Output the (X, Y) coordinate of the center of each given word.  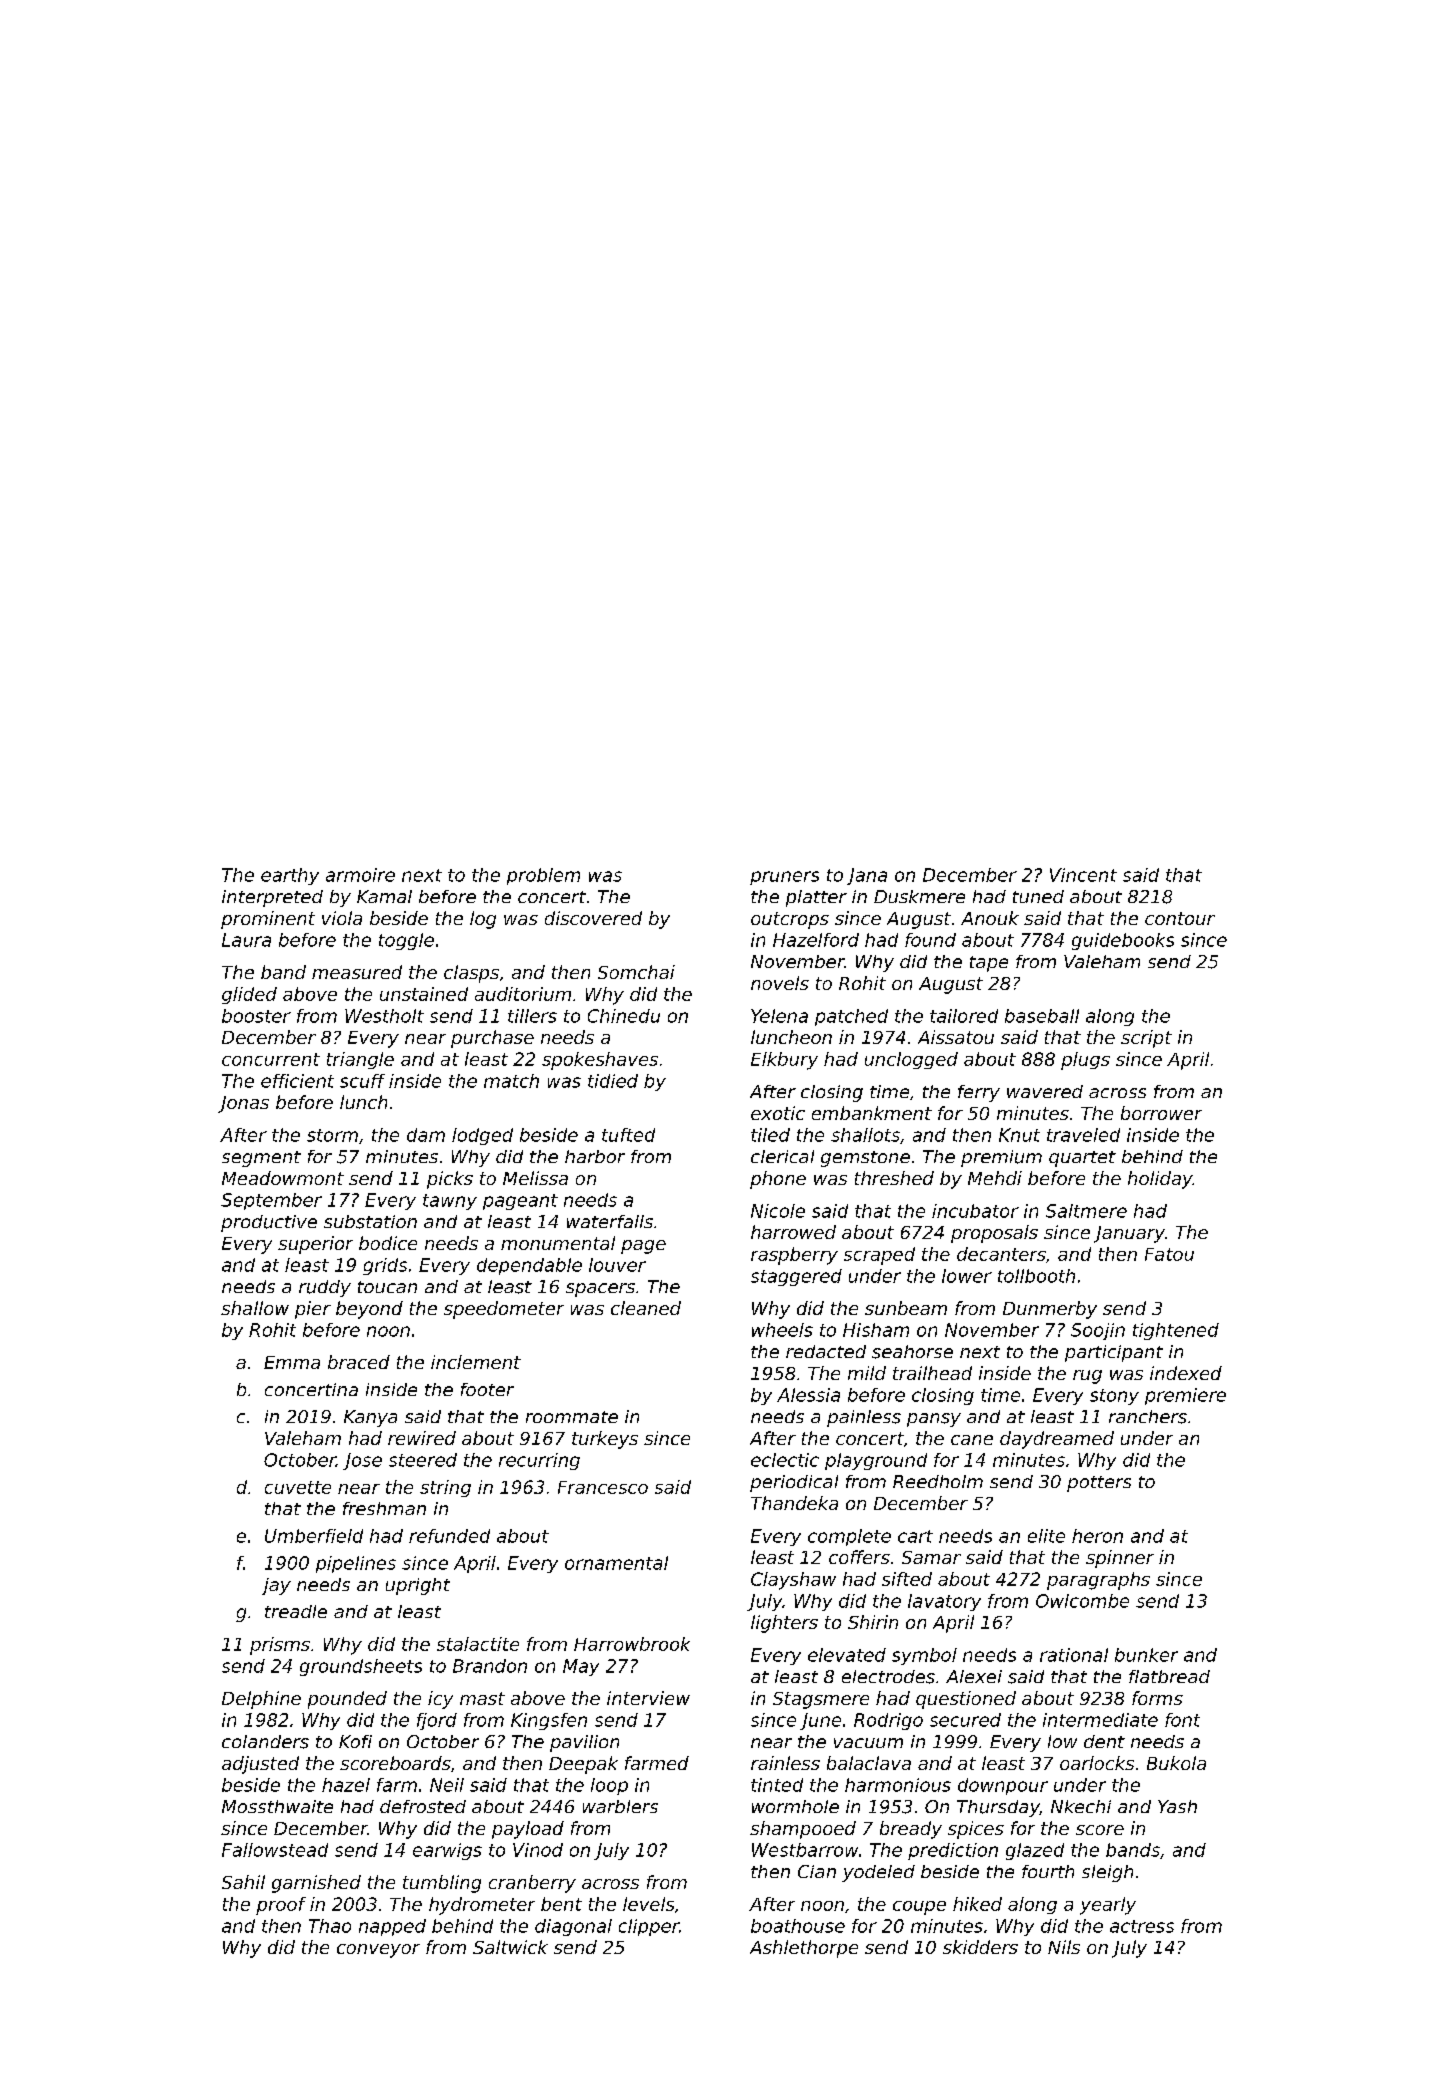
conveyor (378, 1951)
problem (543, 876)
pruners (784, 878)
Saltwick (510, 1947)
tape (989, 964)
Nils (1064, 1947)
